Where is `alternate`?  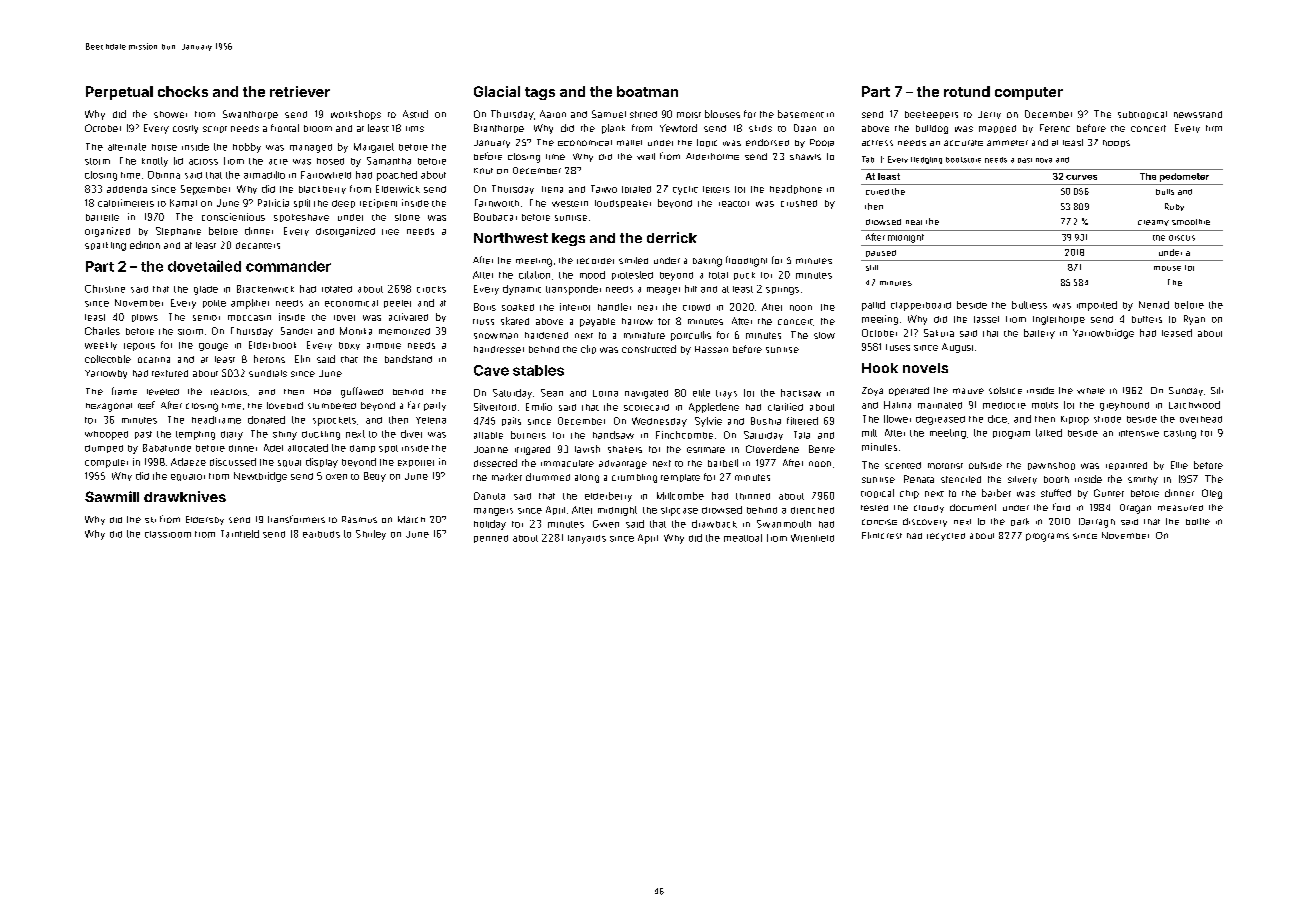
alternate is located at coordinates (127, 147).
